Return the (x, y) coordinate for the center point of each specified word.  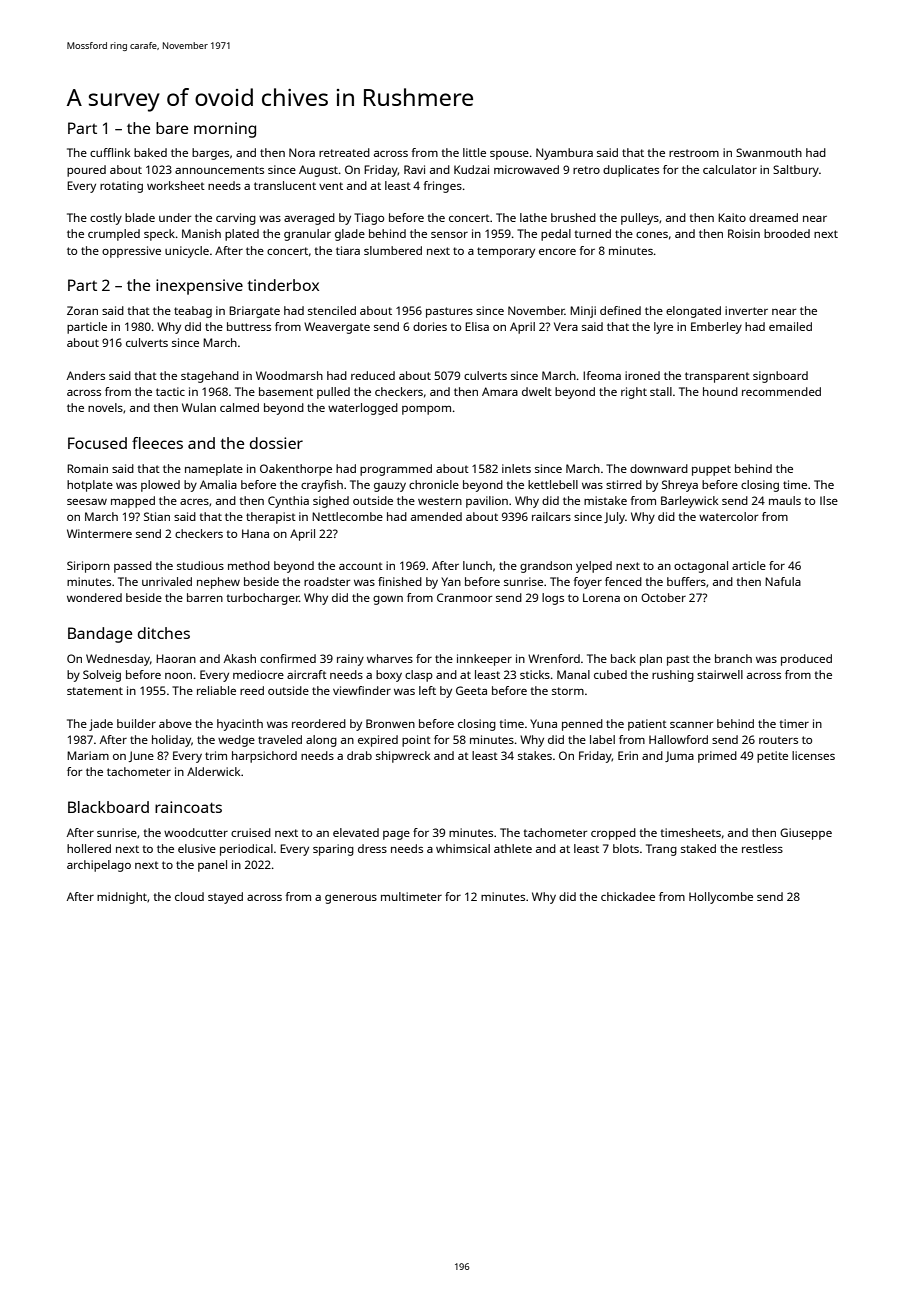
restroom (694, 153)
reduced (373, 375)
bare (172, 128)
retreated (344, 152)
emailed (790, 326)
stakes (535, 755)
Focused (97, 443)
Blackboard (108, 807)
